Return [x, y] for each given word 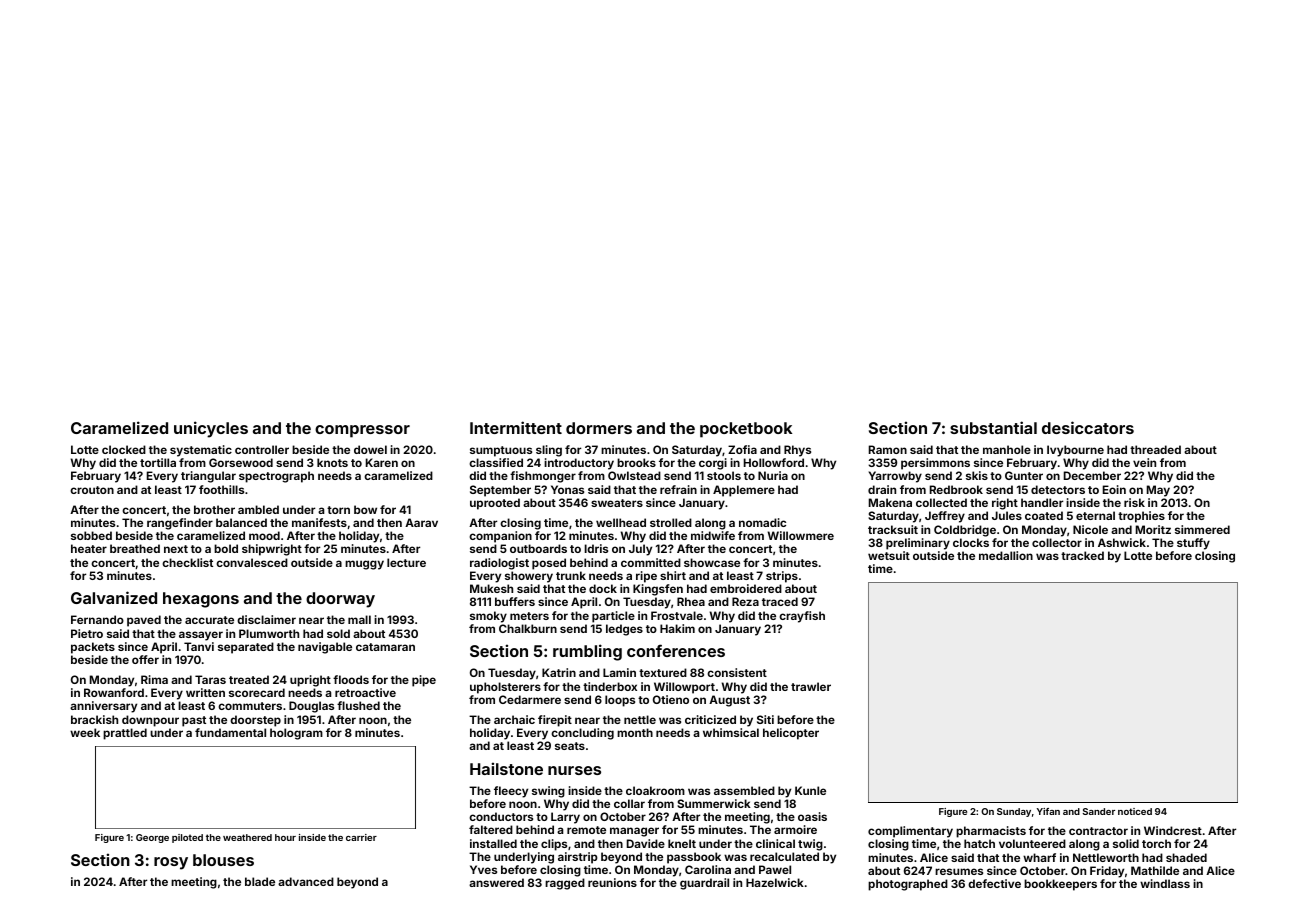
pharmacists [991, 832]
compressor [362, 431]
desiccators [1088, 427]
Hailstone [506, 768]
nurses [574, 770]
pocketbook [746, 430]
